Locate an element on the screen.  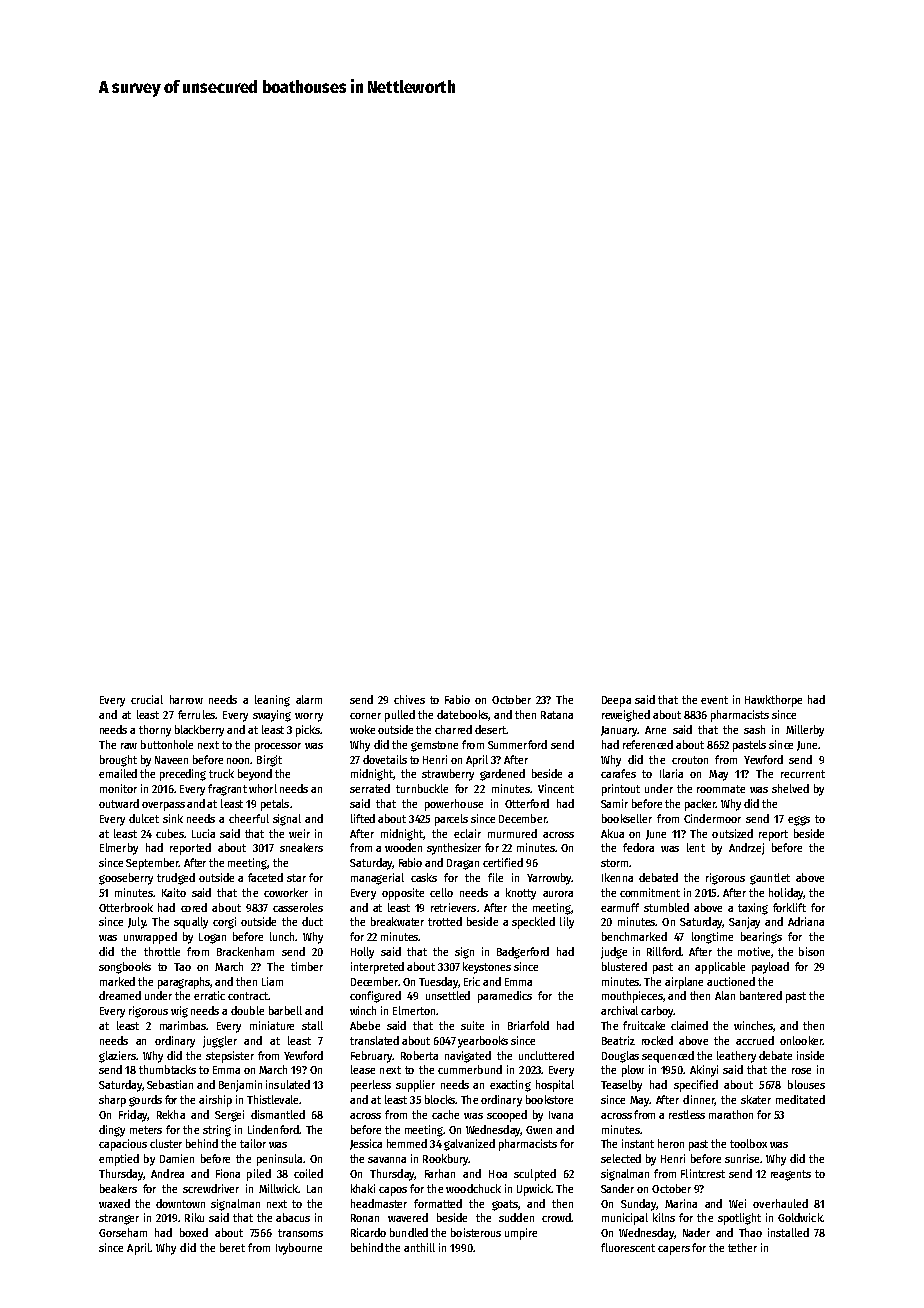
recurrent is located at coordinates (803, 774).
